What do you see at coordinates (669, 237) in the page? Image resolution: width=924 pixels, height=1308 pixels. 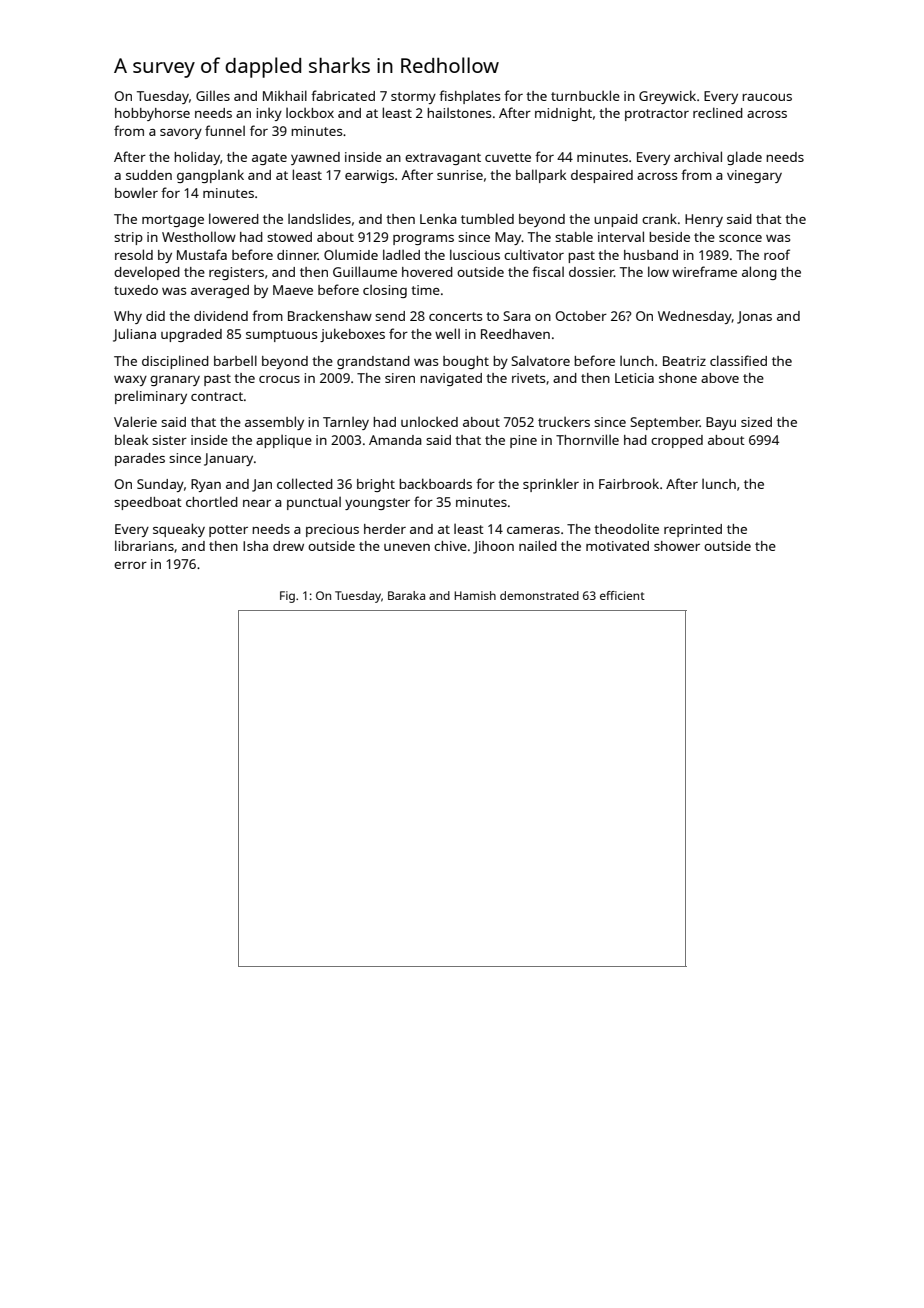 I see `beside` at bounding box center [669, 237].
